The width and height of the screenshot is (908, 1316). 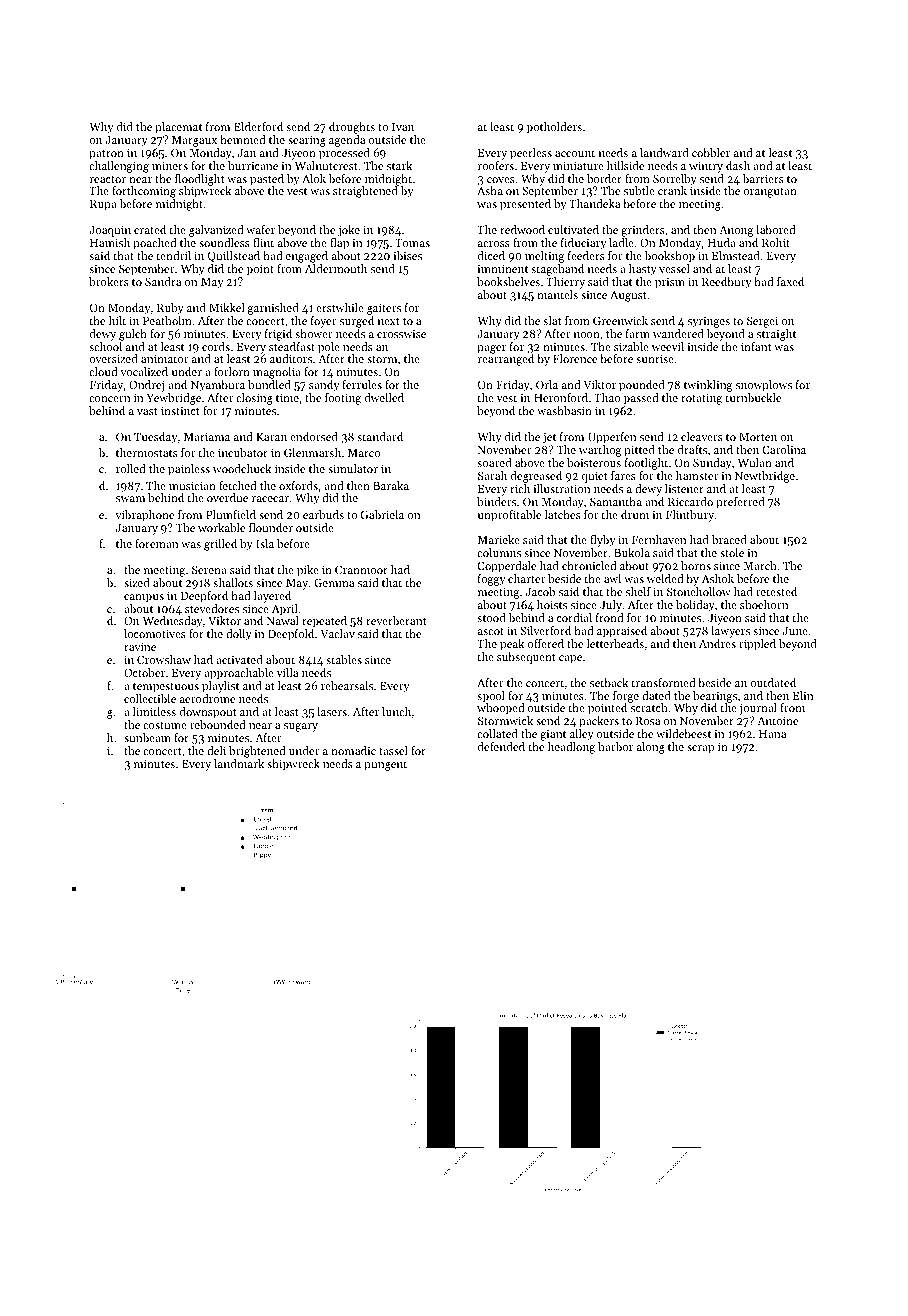 I want to click on cords, so click(x=216, y=346).
